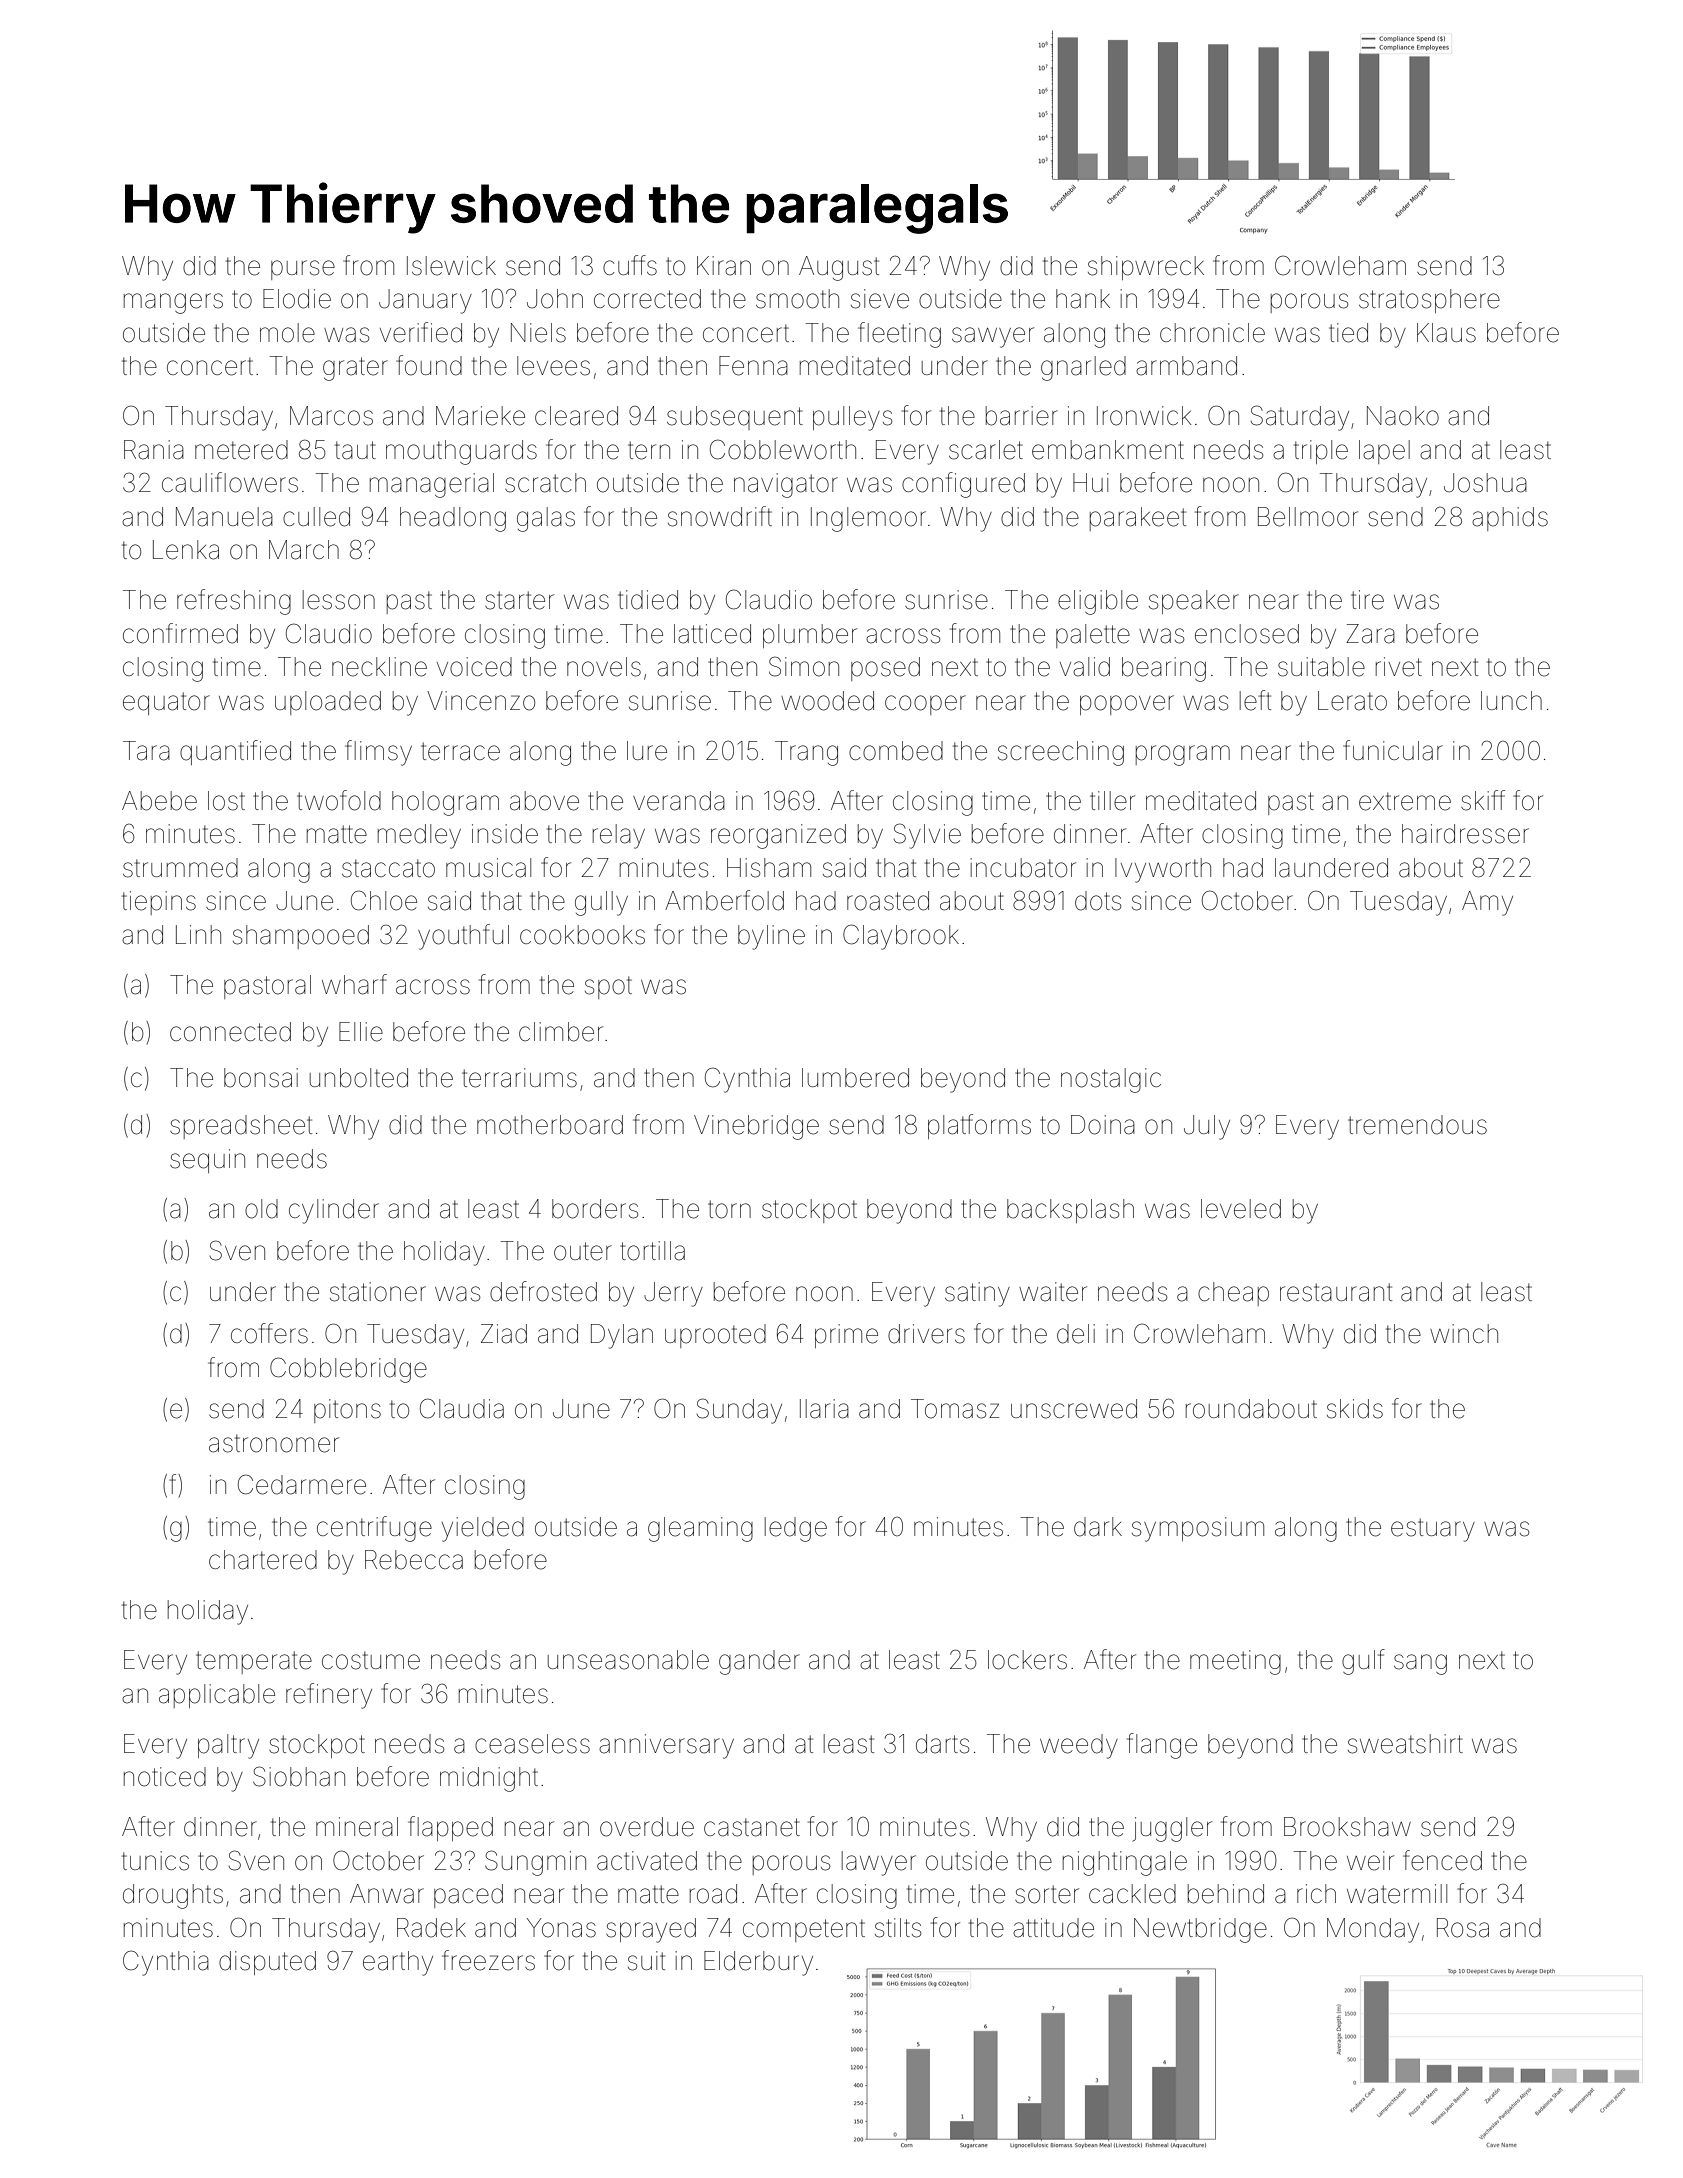 The image size is (1683, 2178). I want to click on Doina, so click(1103, 1125).
